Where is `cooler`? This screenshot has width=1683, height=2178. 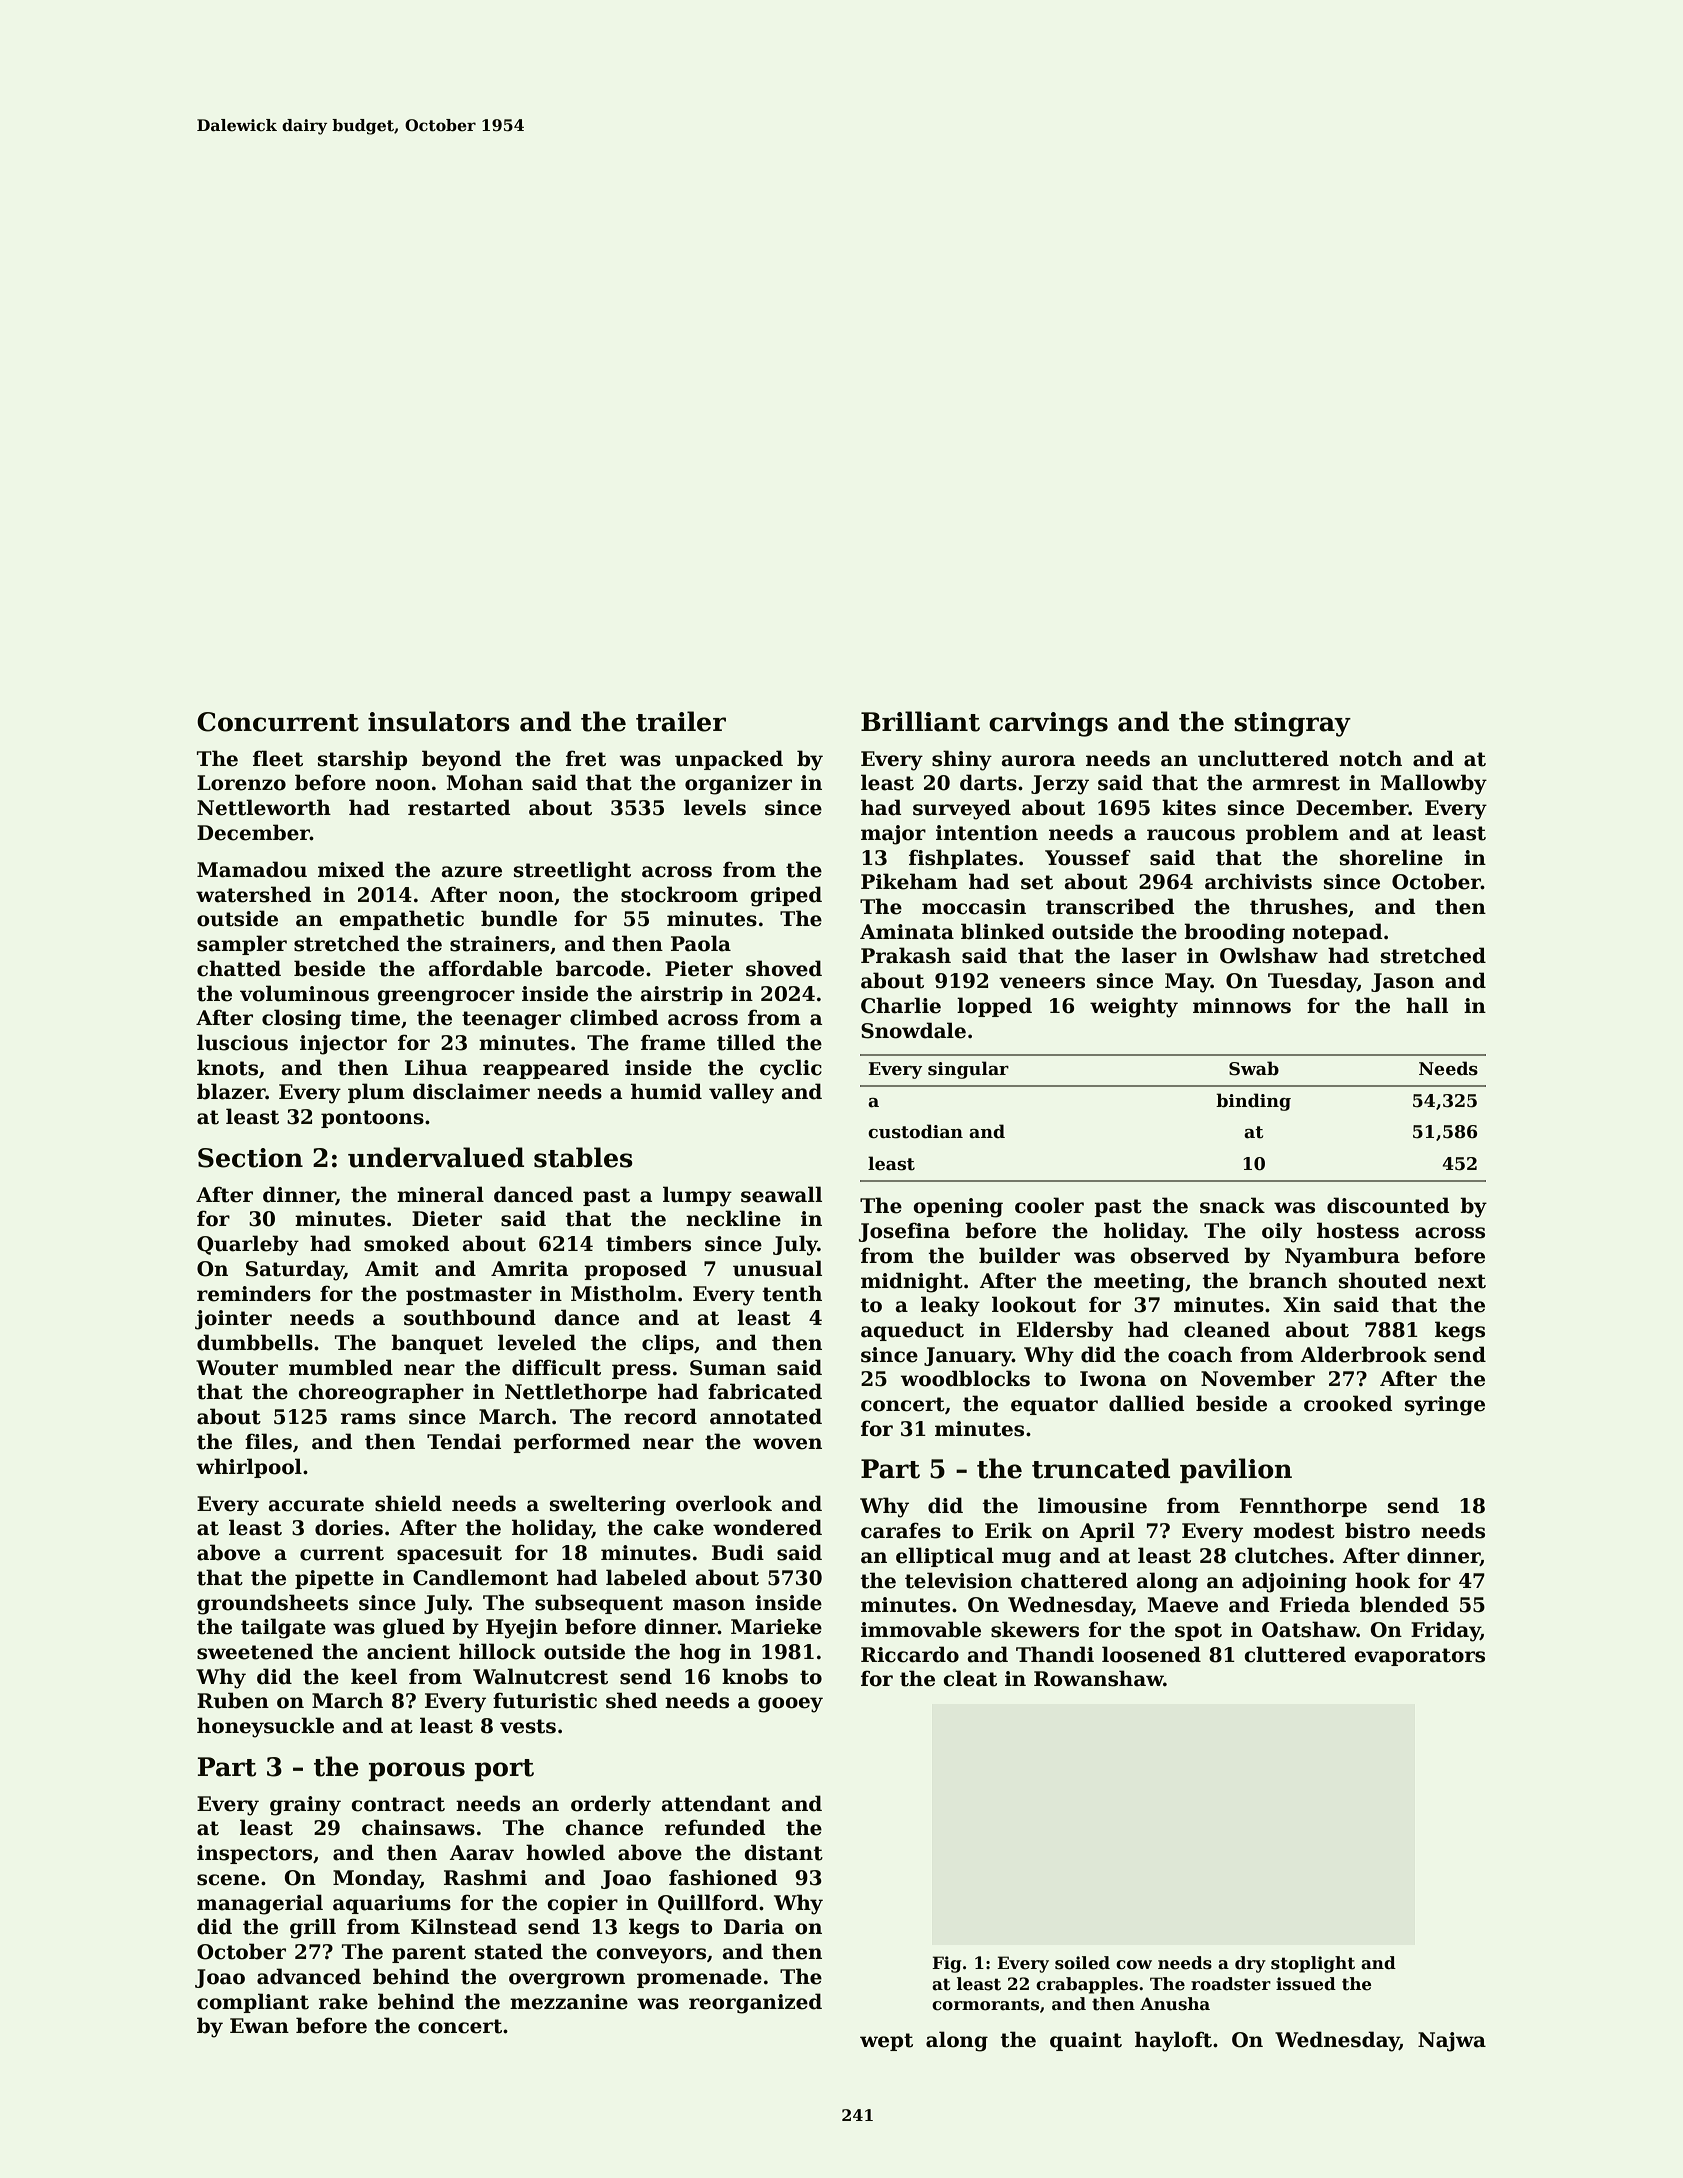 cooler is located at coordinates (1049, 1205).
